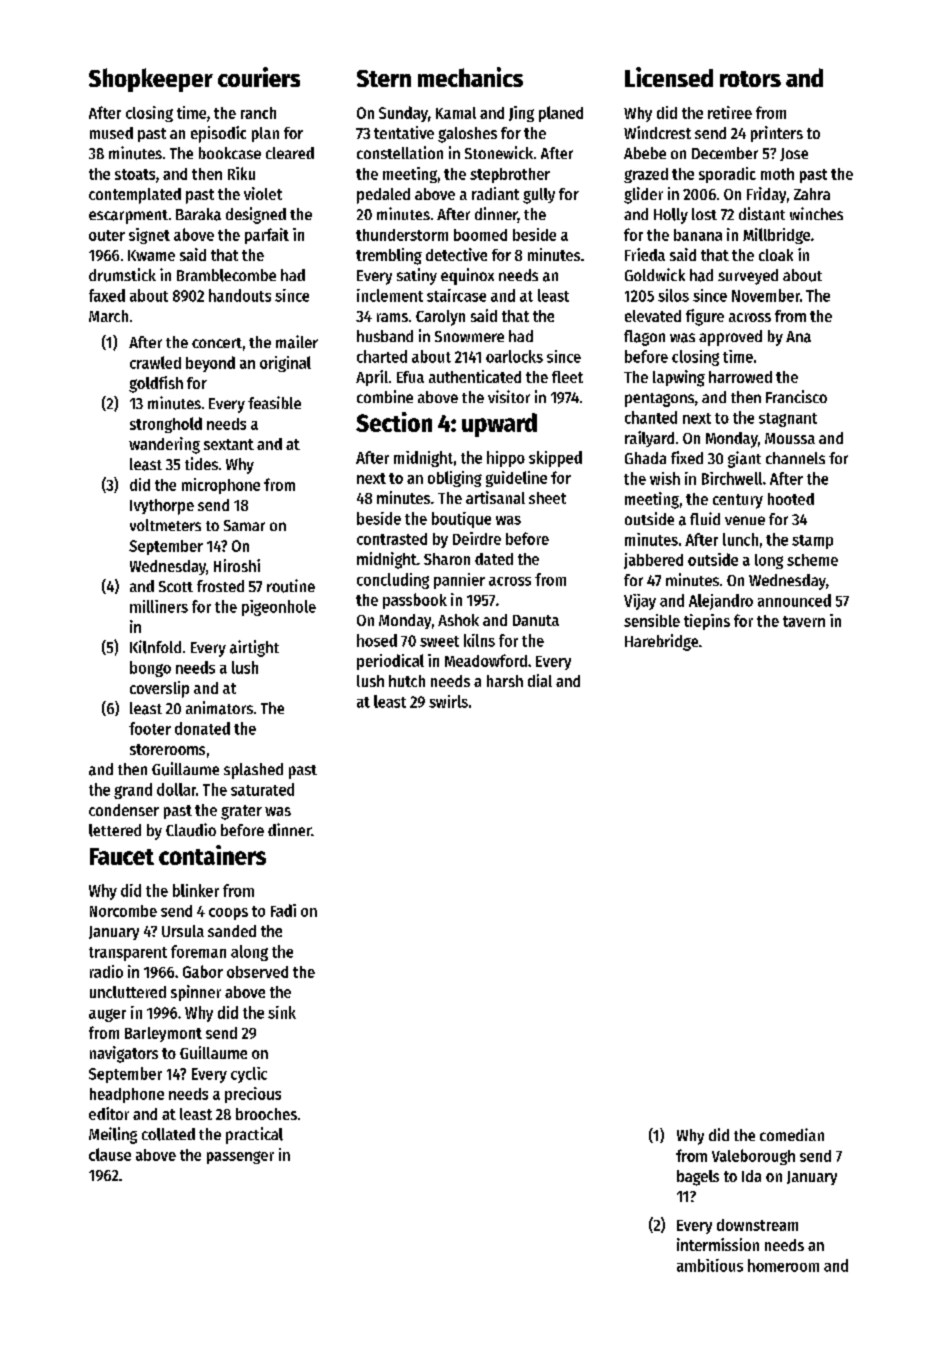  Describe the element at coordinates (240, 1157) in the screenshot. I see `passenger` at that location.
